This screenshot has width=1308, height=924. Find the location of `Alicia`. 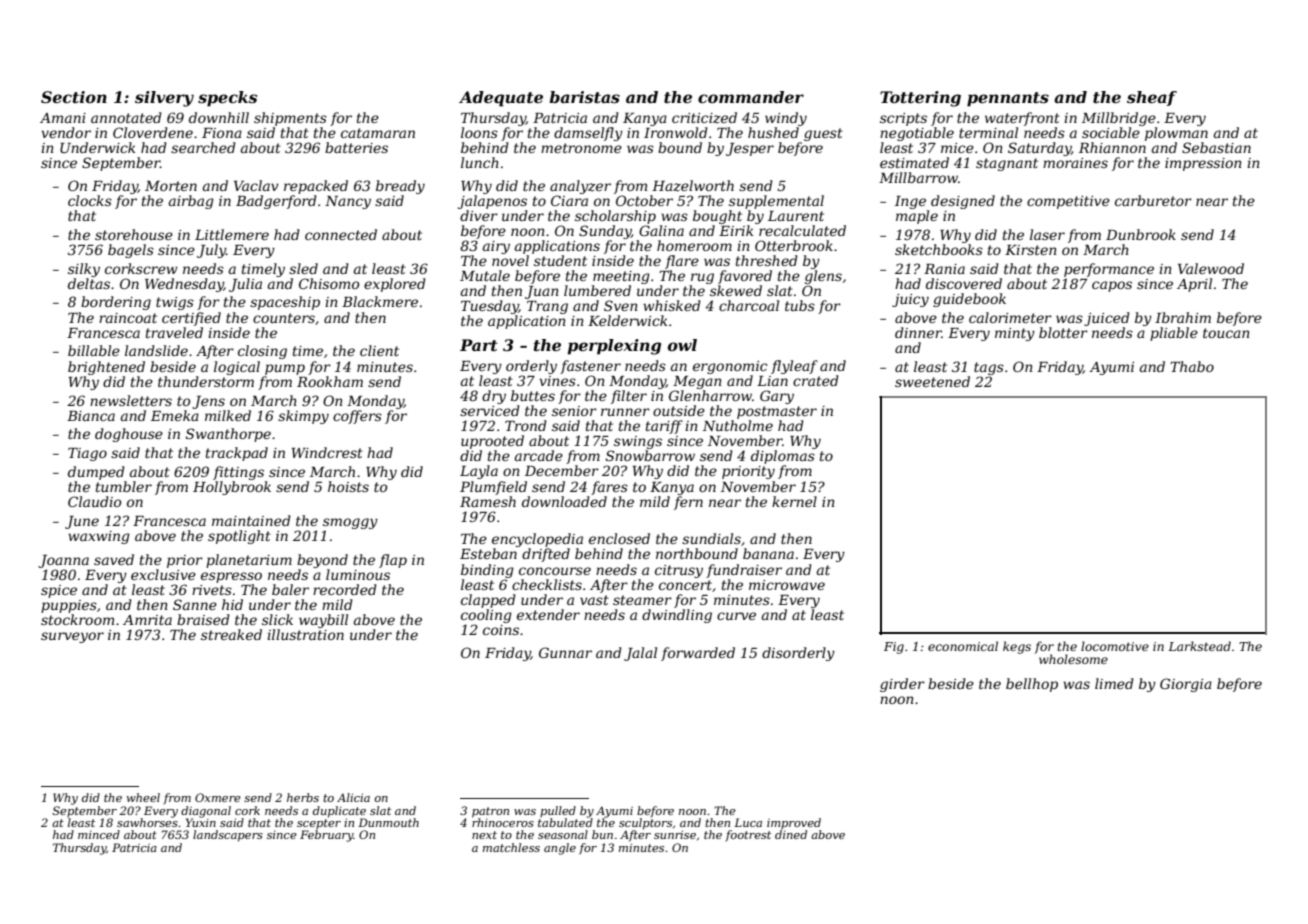

Alicia is located at coordinates (353, 797).
